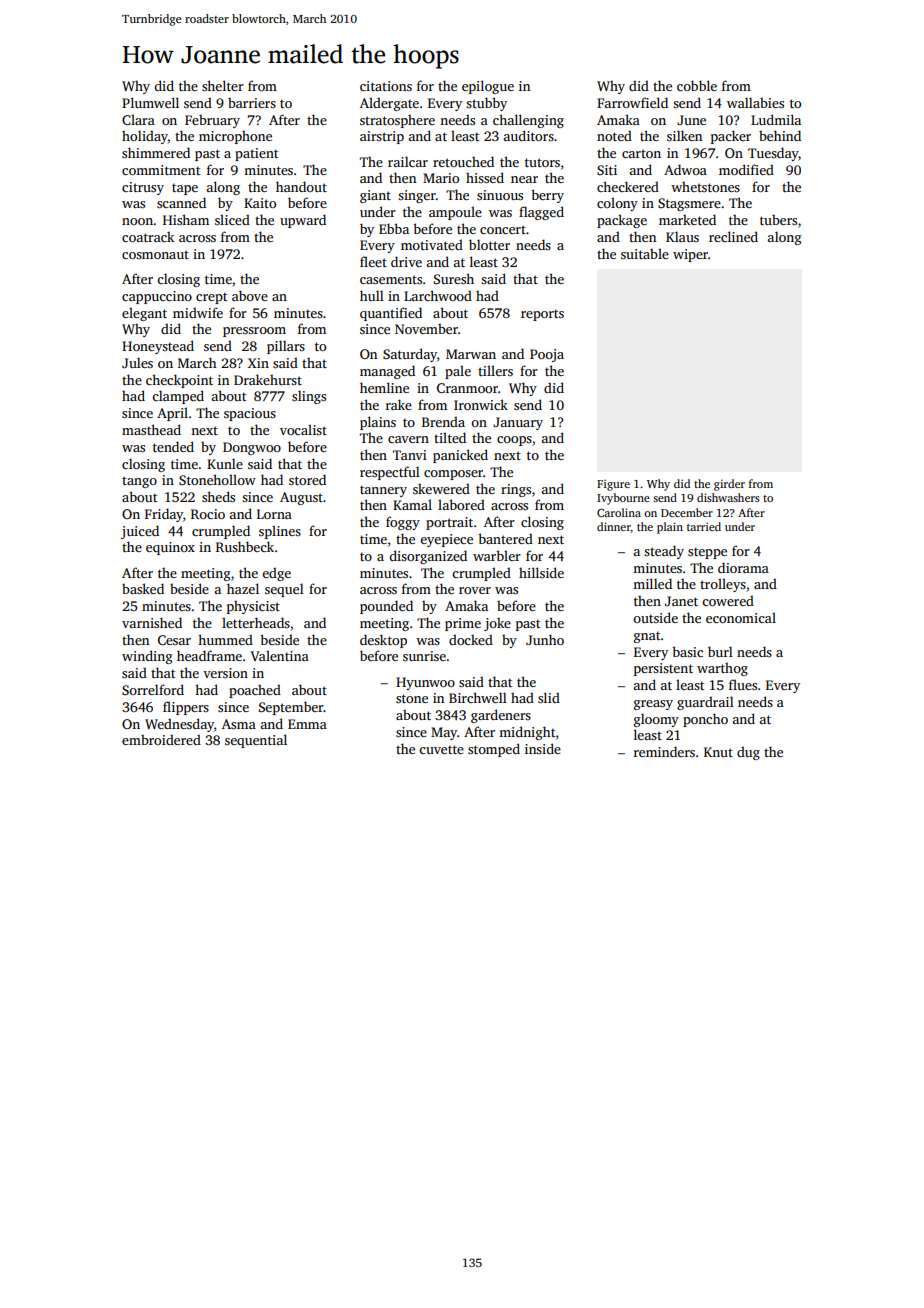  Describe the element at coordinates (170, 548) in the screenshot. I see `equinox` at that location.
